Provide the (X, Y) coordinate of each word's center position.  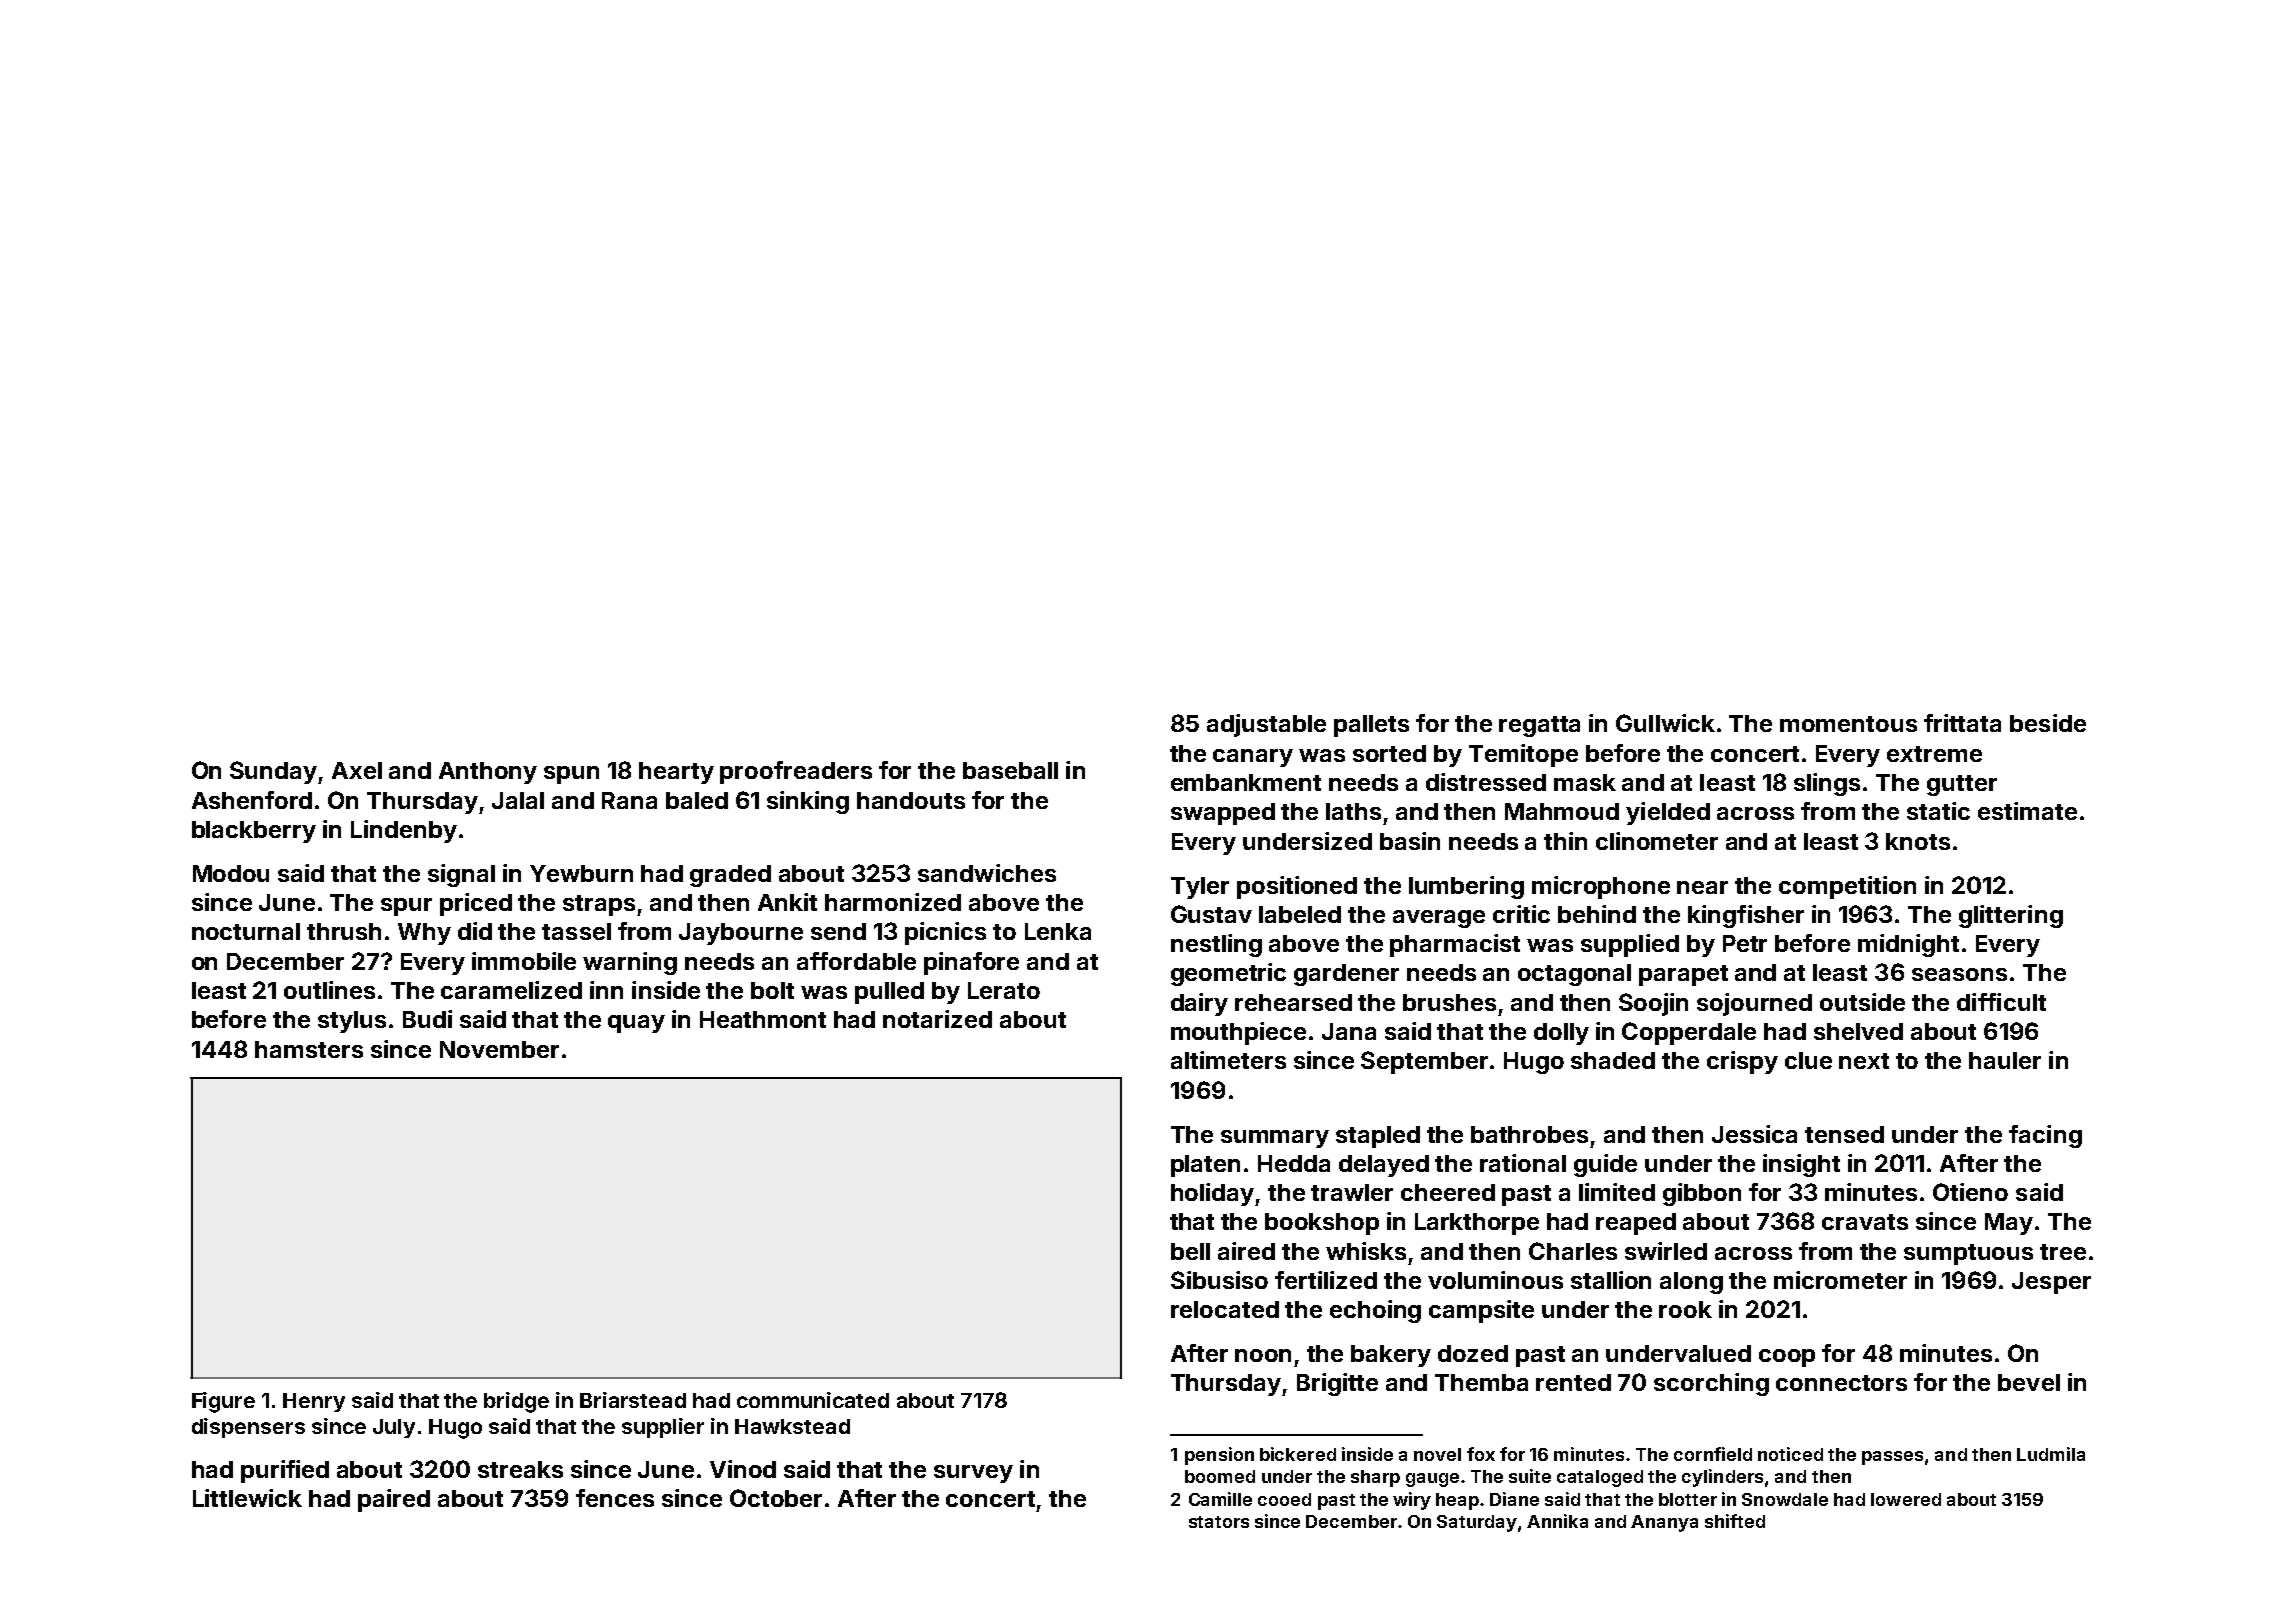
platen (1205, 1166)
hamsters (309, 1049)
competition (1847, 887)
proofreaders (796, 772)
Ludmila (2051, 1454)
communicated (813, 1400)
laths (1353, 811)
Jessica (1754, 1134)
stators (1219, 1522)
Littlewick (247, 1498)
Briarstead (633, 1400)
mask (1585, 782)
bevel (2029, 1382)
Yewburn (581, 873)
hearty (676, 773)
